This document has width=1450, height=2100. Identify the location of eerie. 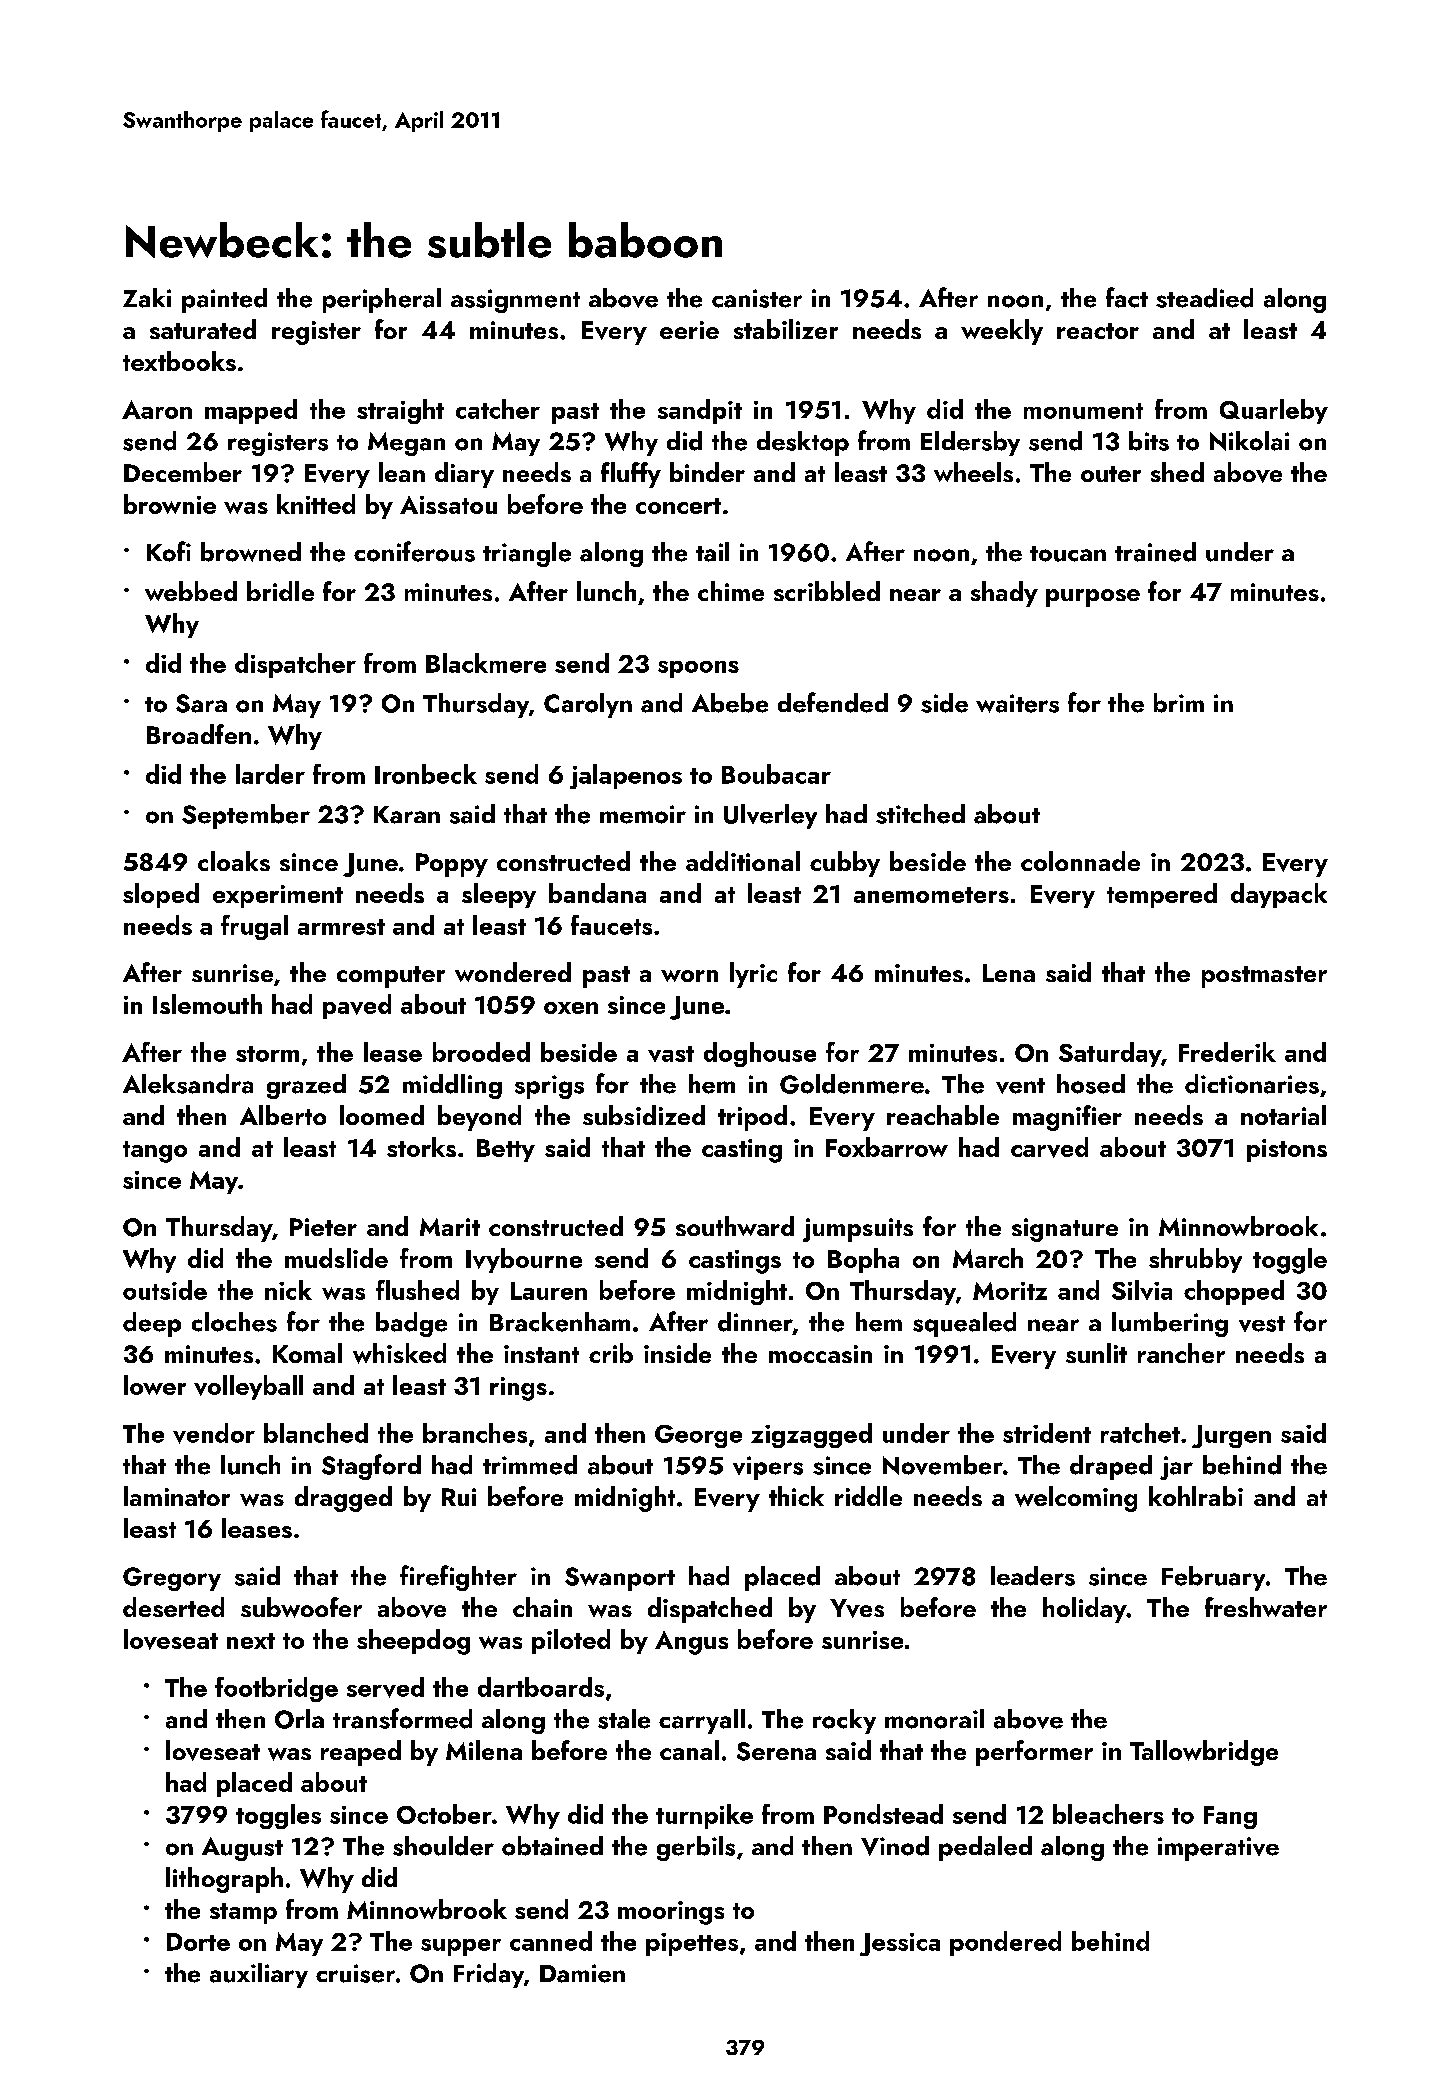
(689, 330).
